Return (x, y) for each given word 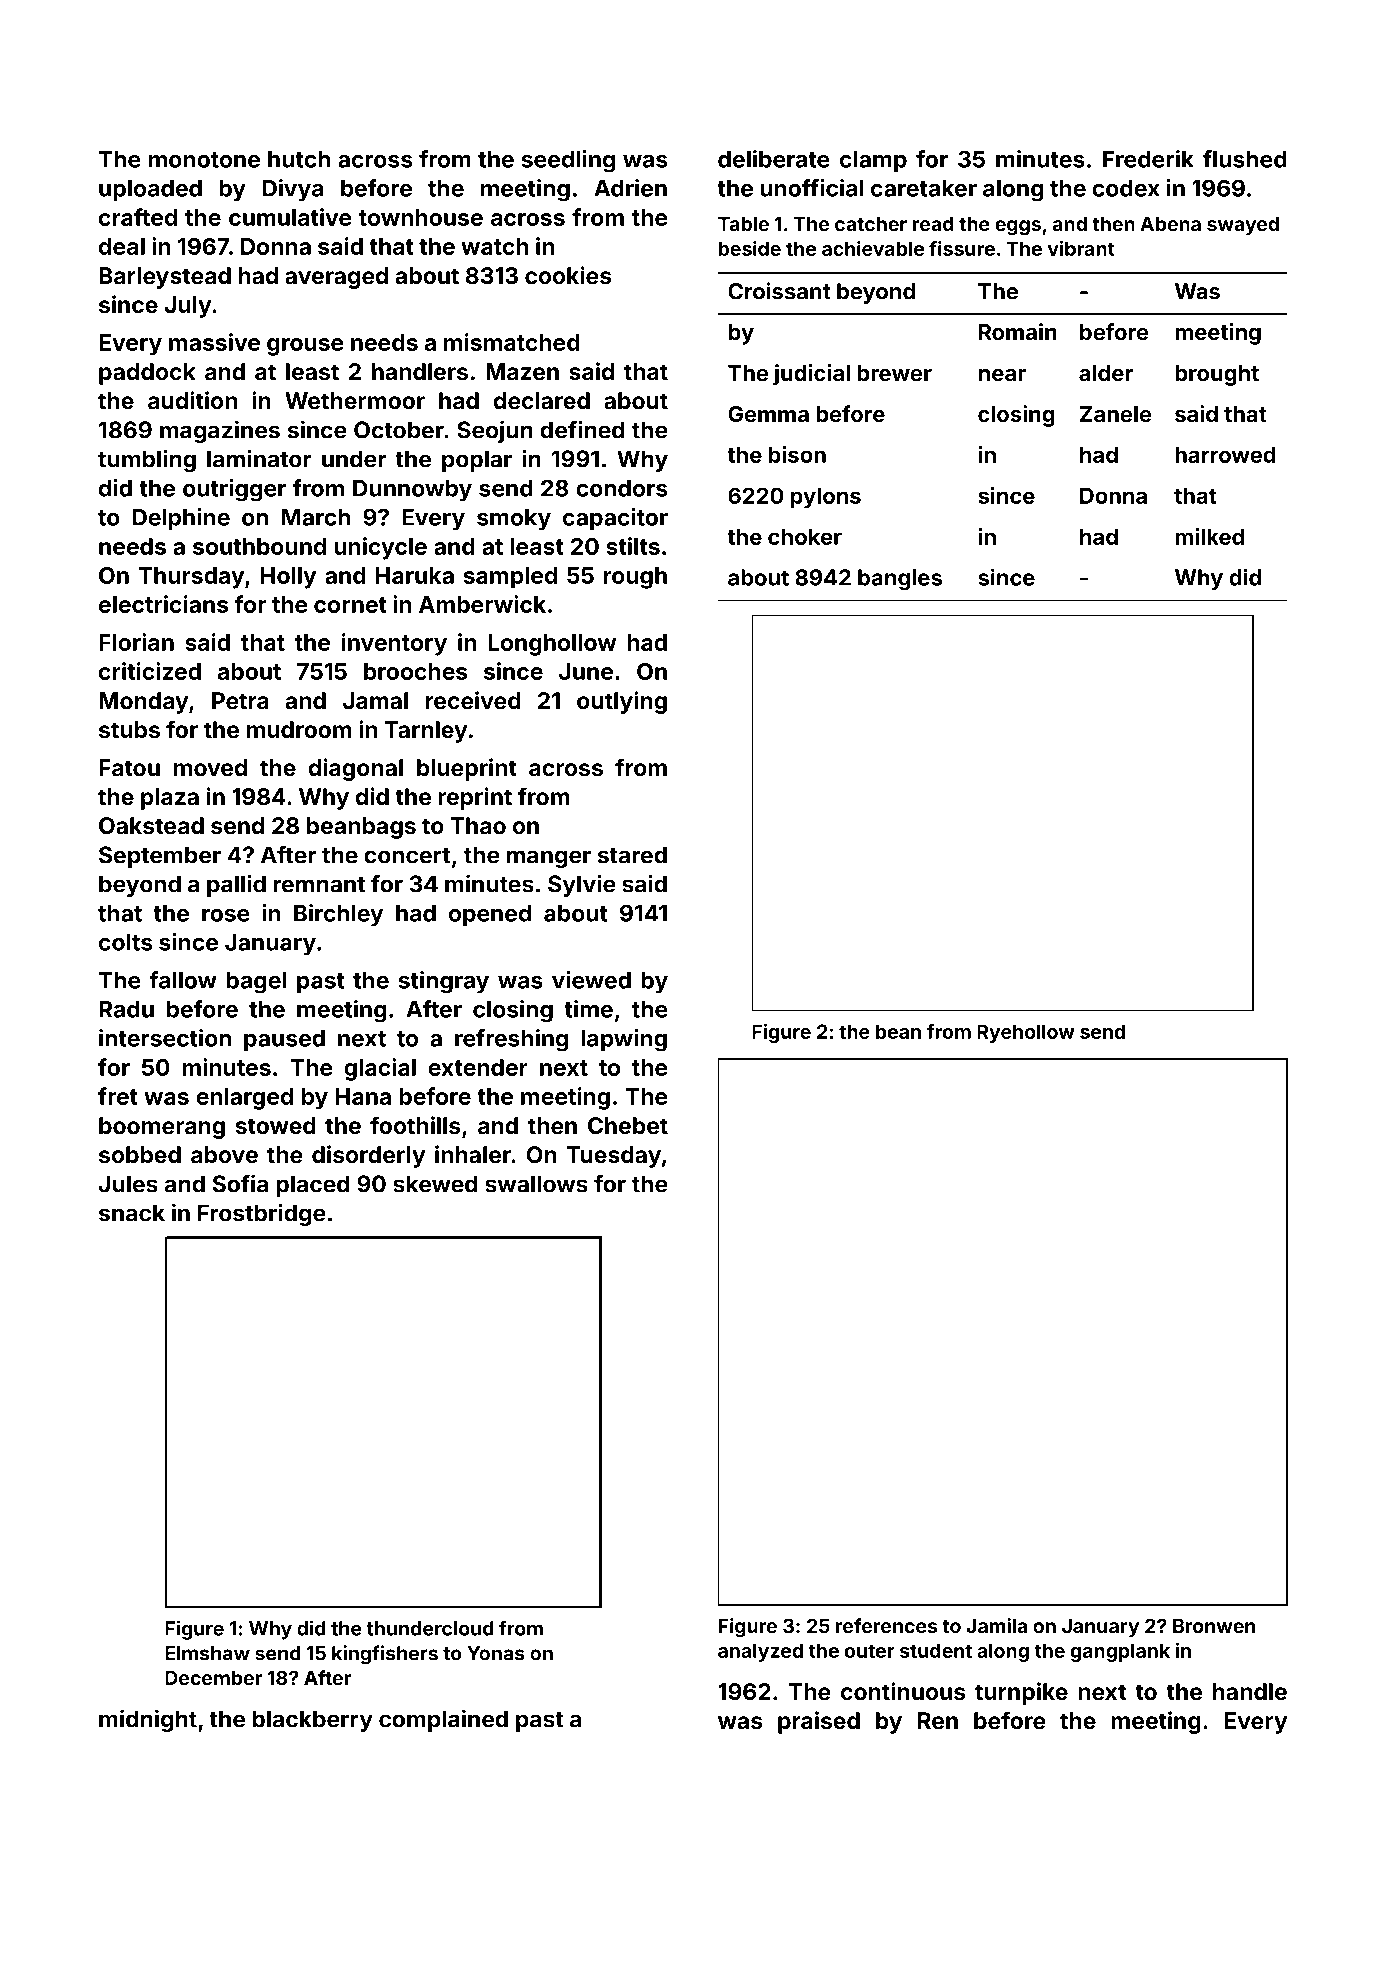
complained (443, 1720)
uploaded (150, 190)
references (886, 1625)
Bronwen (1214, 1626)
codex (1126, 188)
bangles (900, 579)
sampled (510, 578)
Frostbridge (262, 1214)
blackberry (312, 1721)
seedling (568, 161)
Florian (136, 642)
